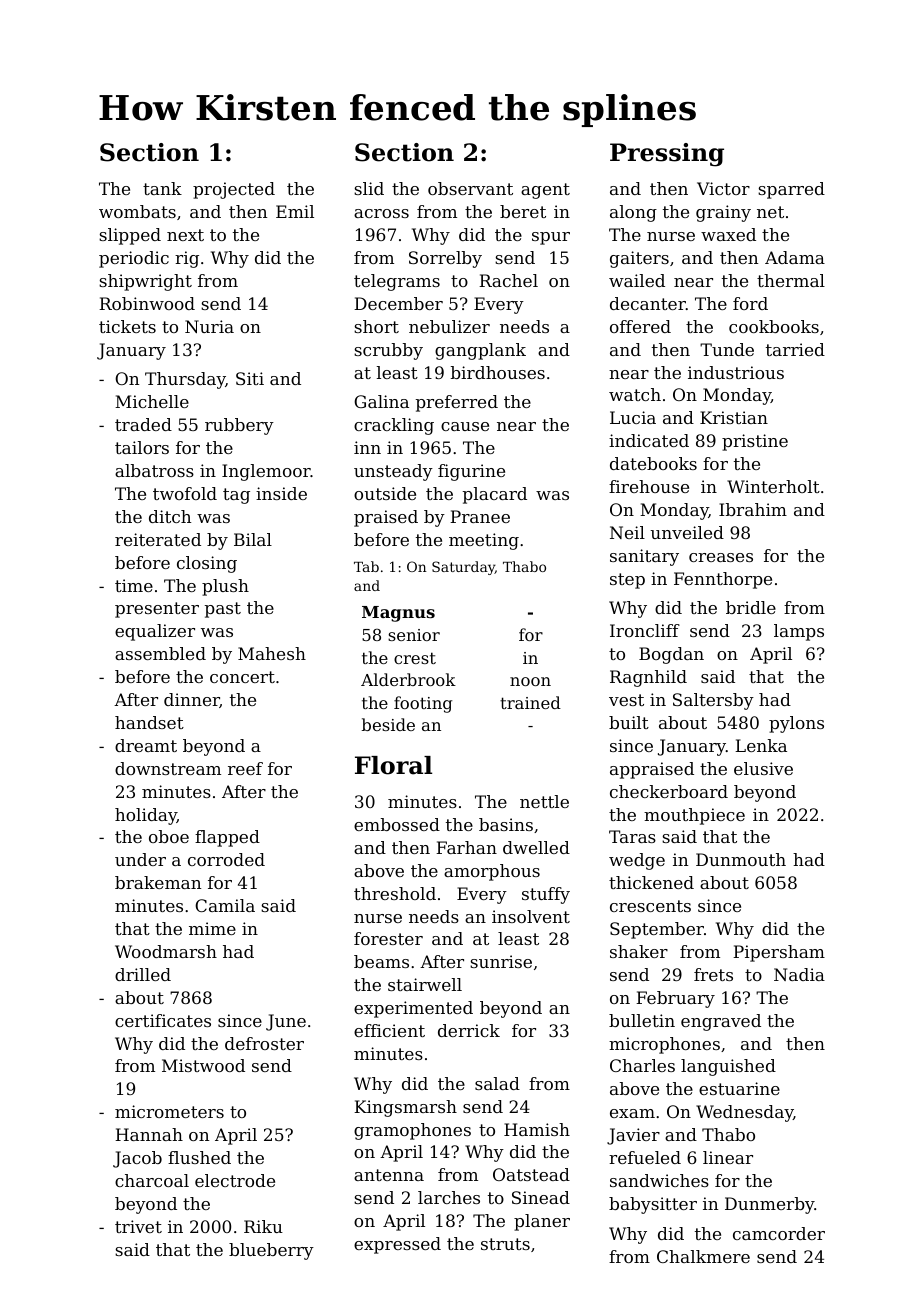  I want to click on trivet, so click(138, 1226).
